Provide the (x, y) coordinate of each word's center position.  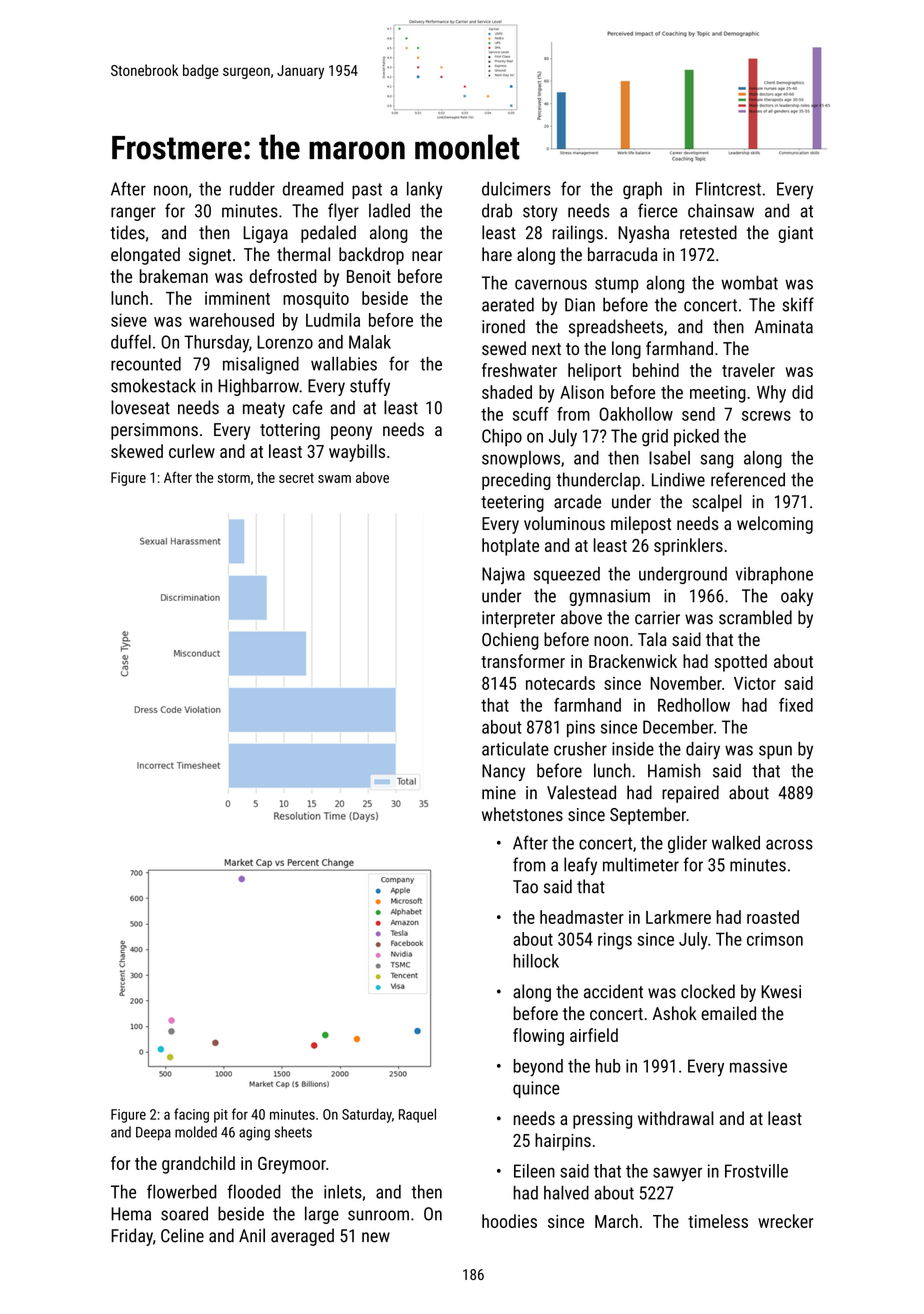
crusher (580, 749)
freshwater (519, 370)
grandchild (198, 1165)
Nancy (503, 772)
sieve (129, 320)
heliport (594, 372)
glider (687, 844)
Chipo (502, 437)
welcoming (775, 525)
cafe (308, 407)
